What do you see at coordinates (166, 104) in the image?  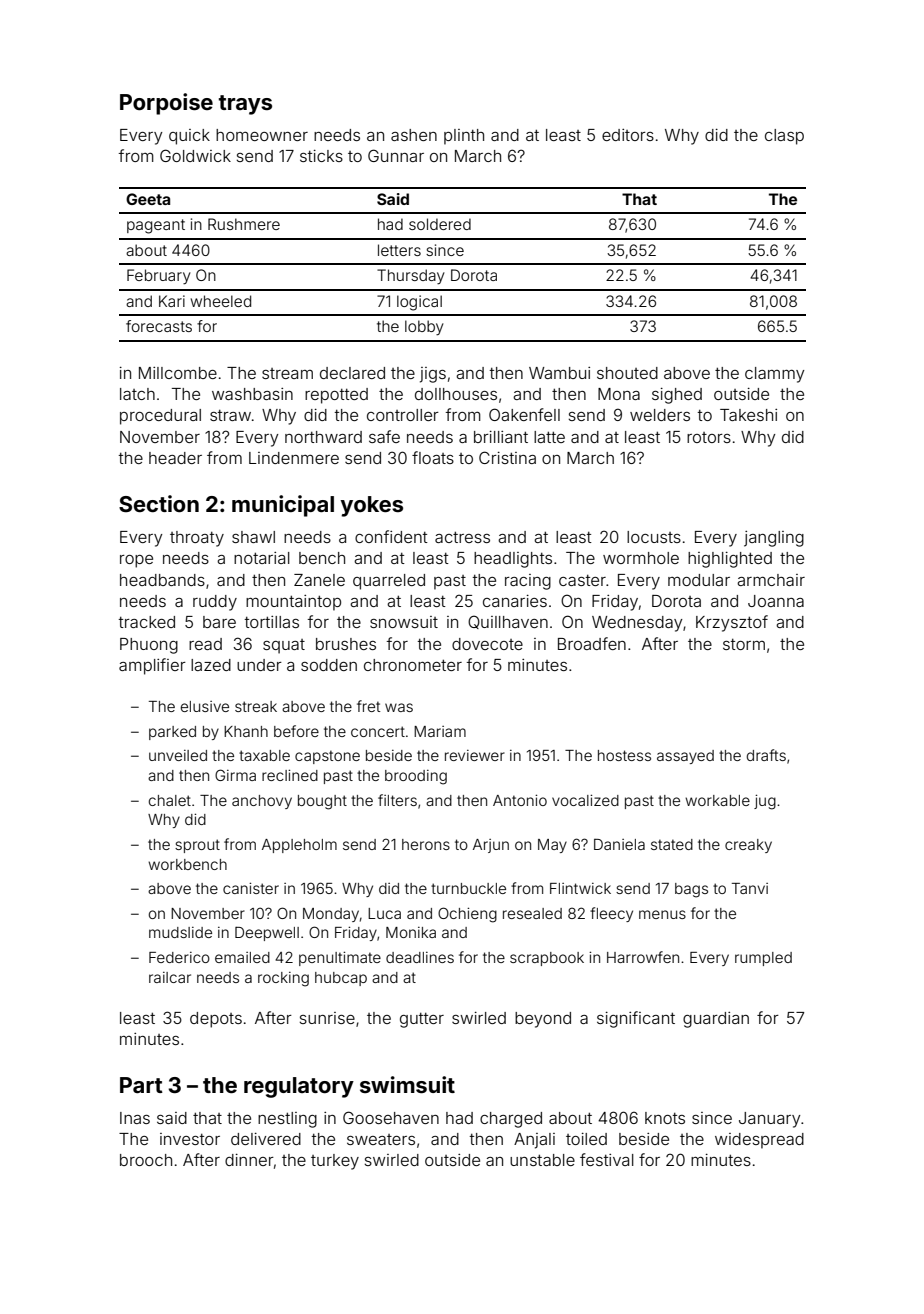 I see `Porpoise` at bounding box center [166, 104].
